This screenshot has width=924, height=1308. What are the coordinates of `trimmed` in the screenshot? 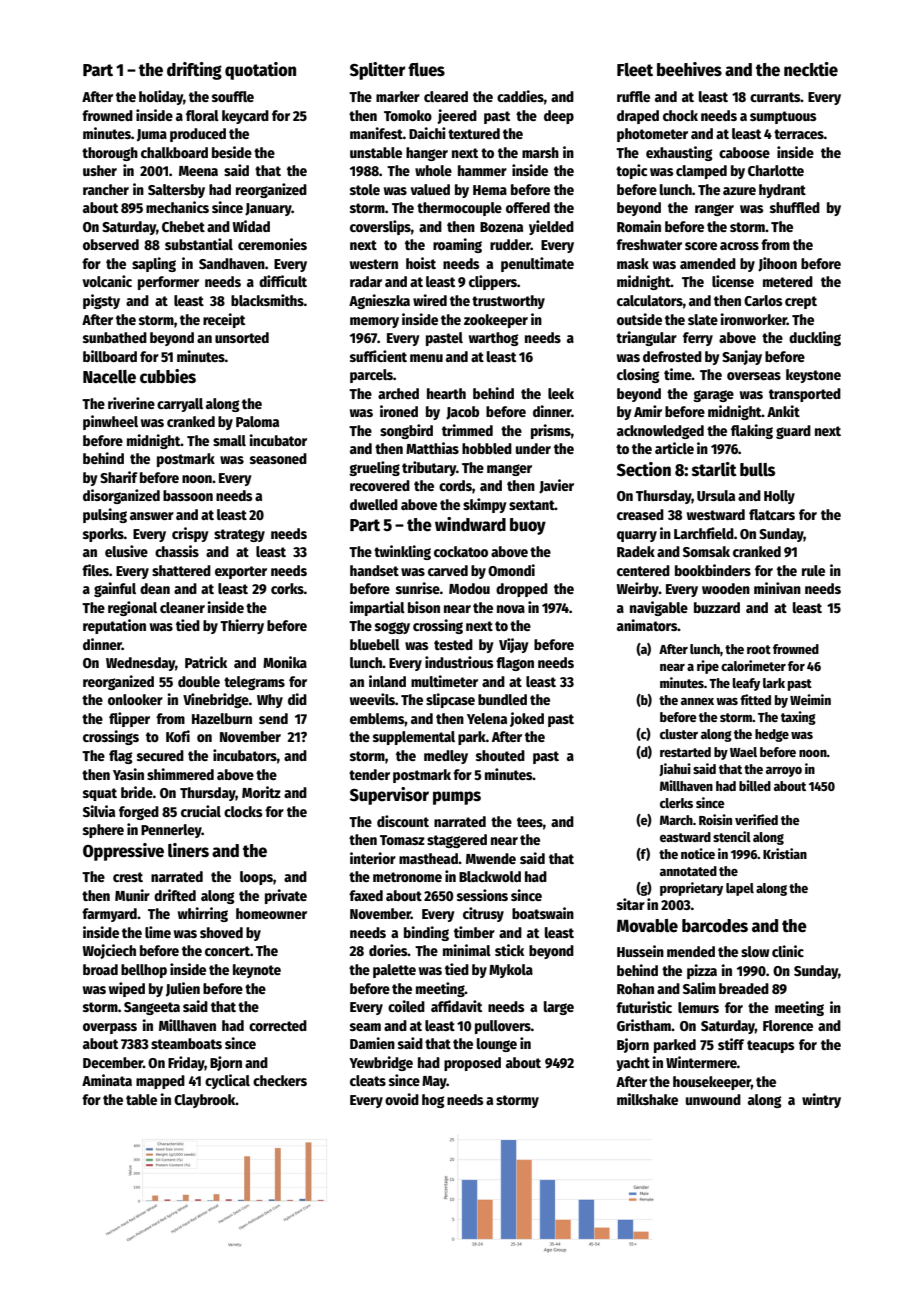 It's located at (467, 430).
